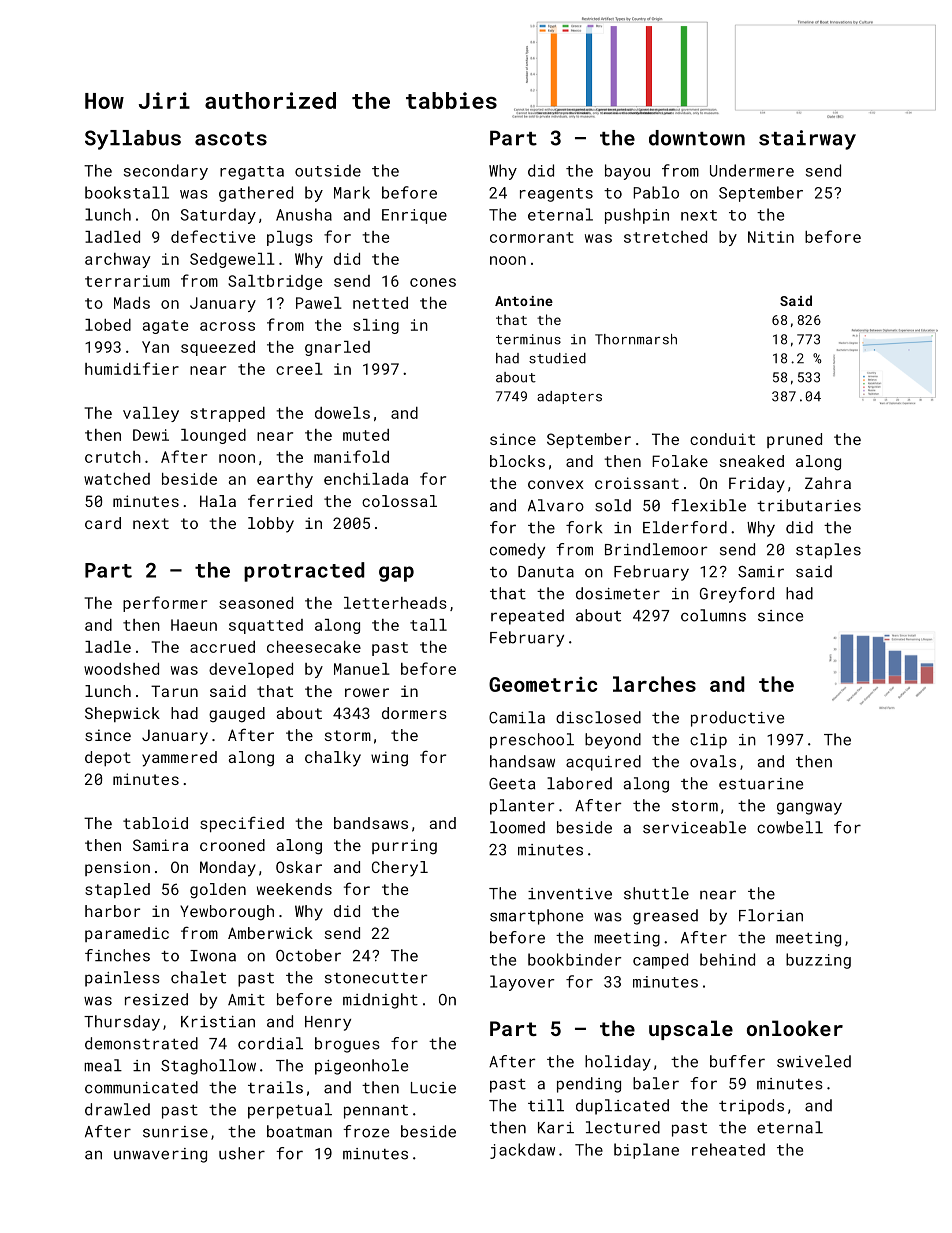 This screenshot has width=952, height=1233. I want to click on stairway, so click(807, 140).
